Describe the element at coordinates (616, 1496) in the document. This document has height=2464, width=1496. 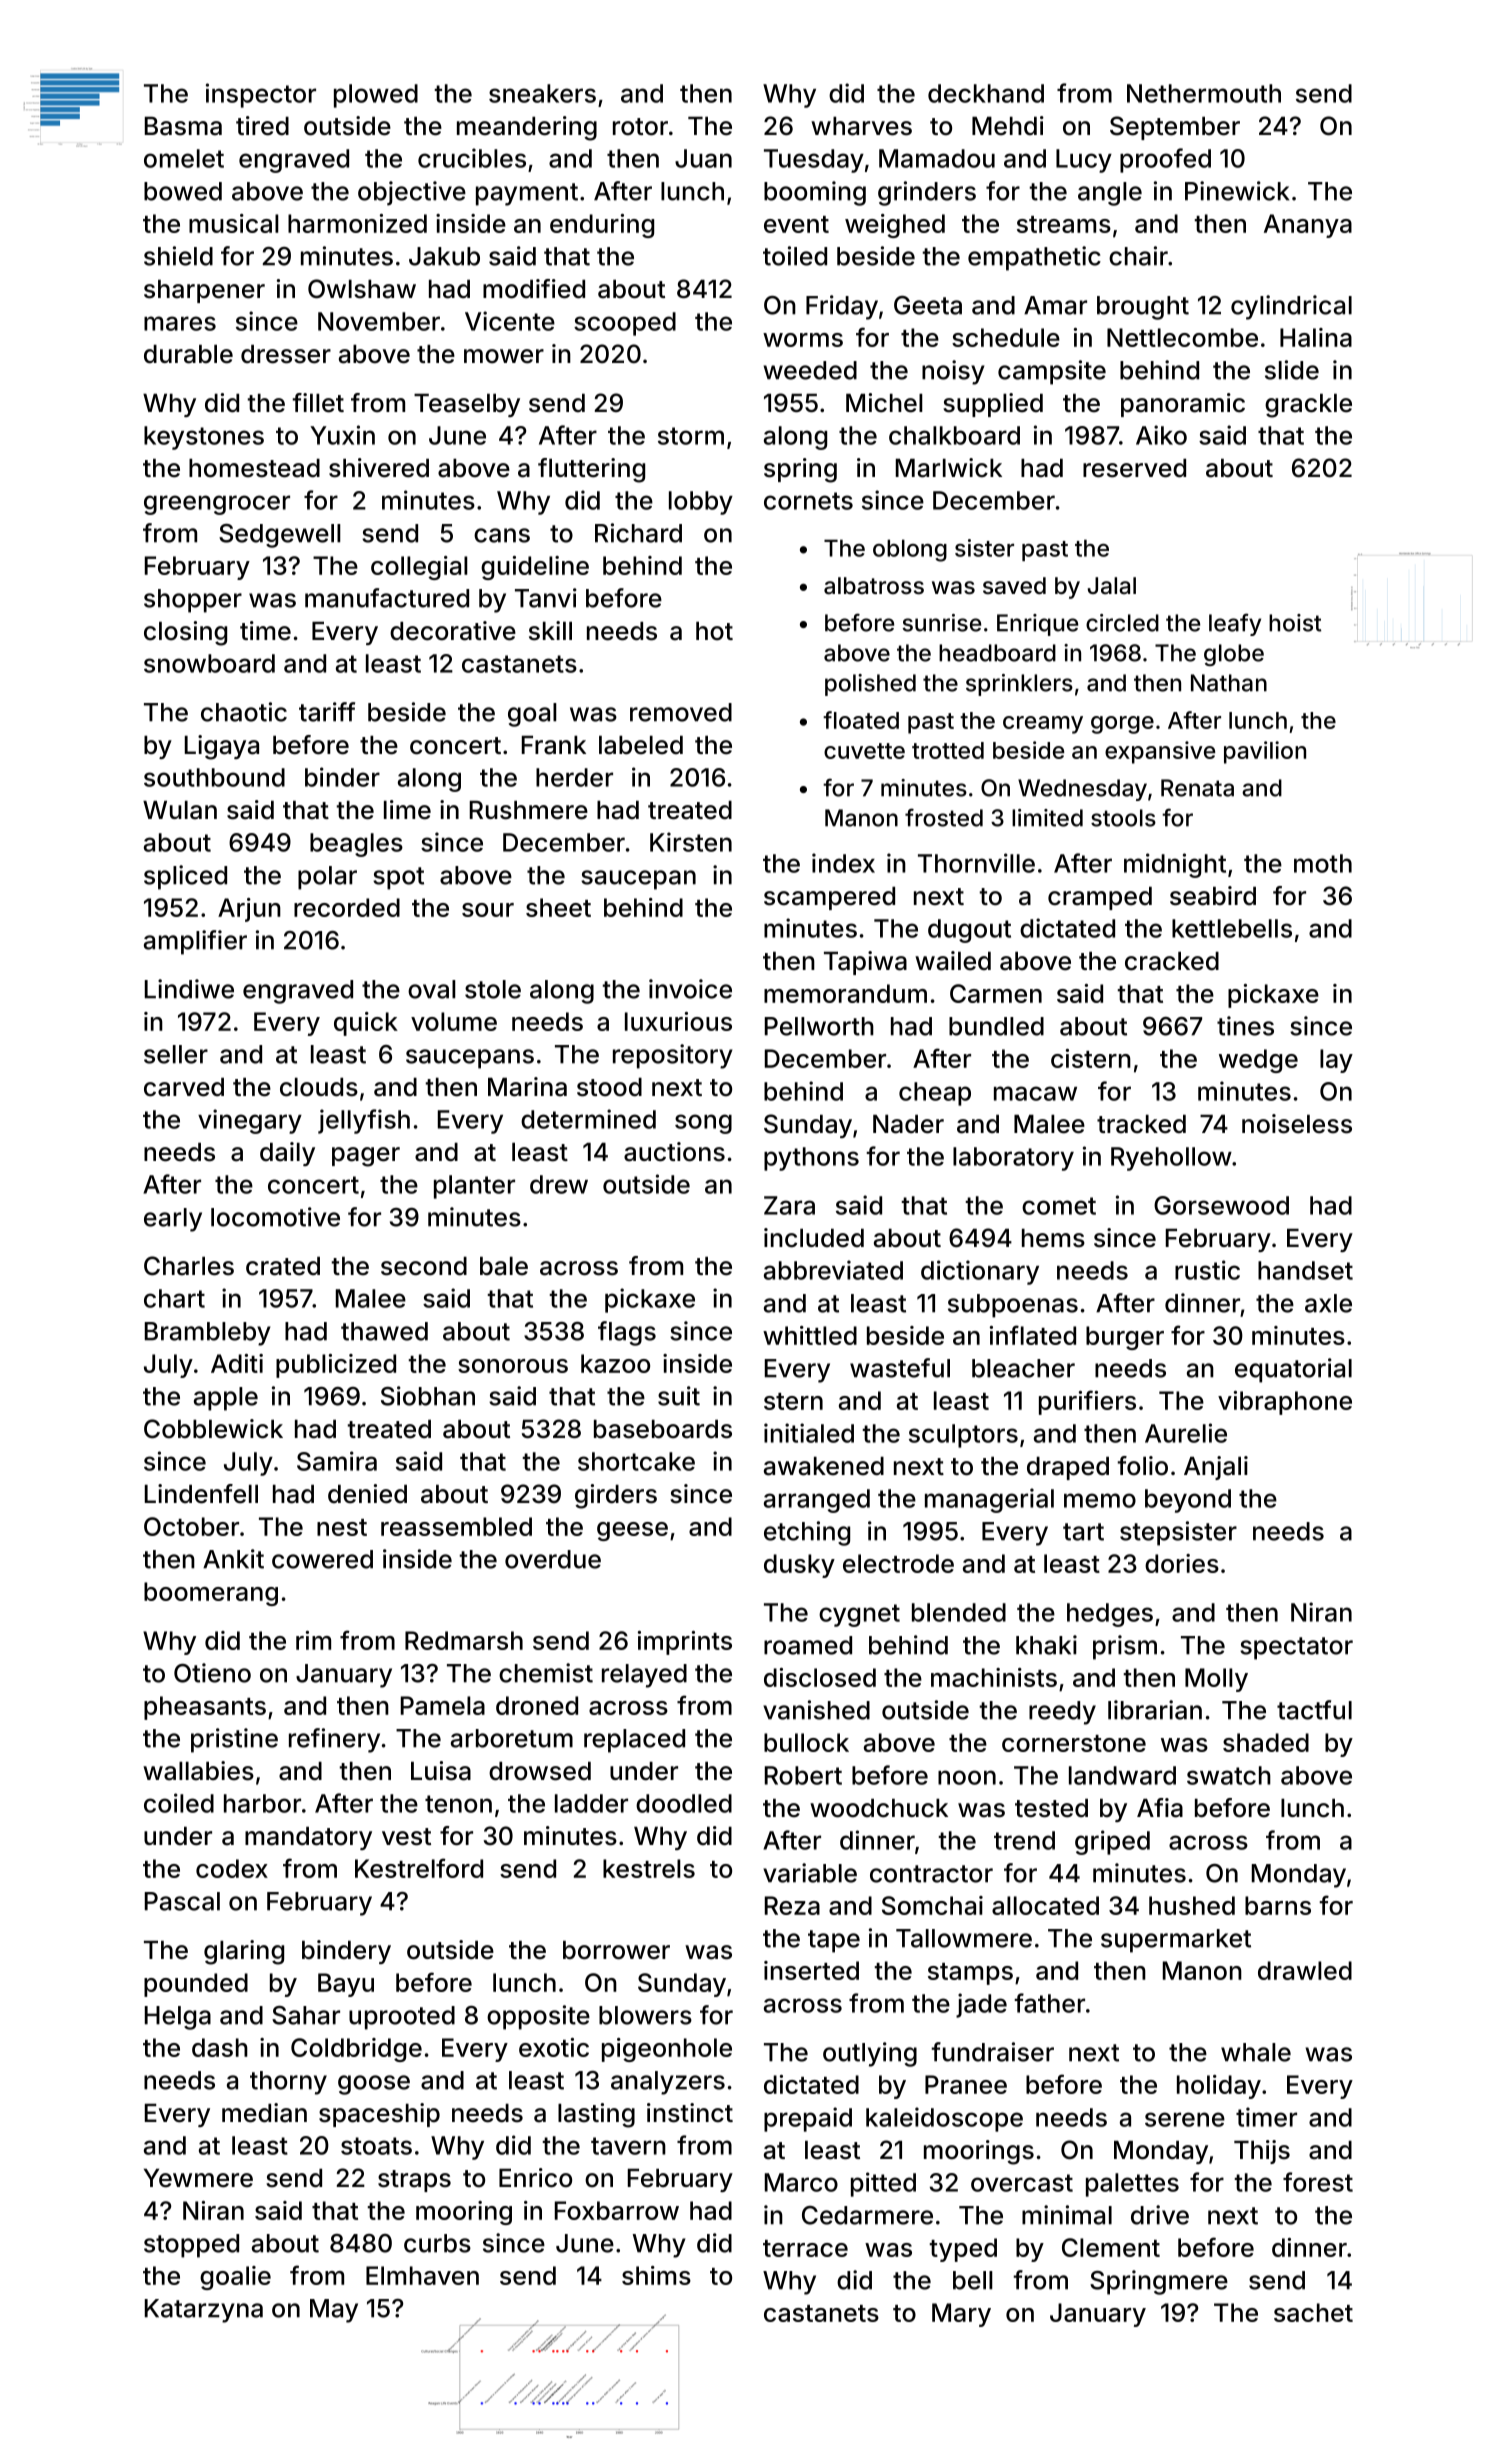
I see `girders` at that location.
